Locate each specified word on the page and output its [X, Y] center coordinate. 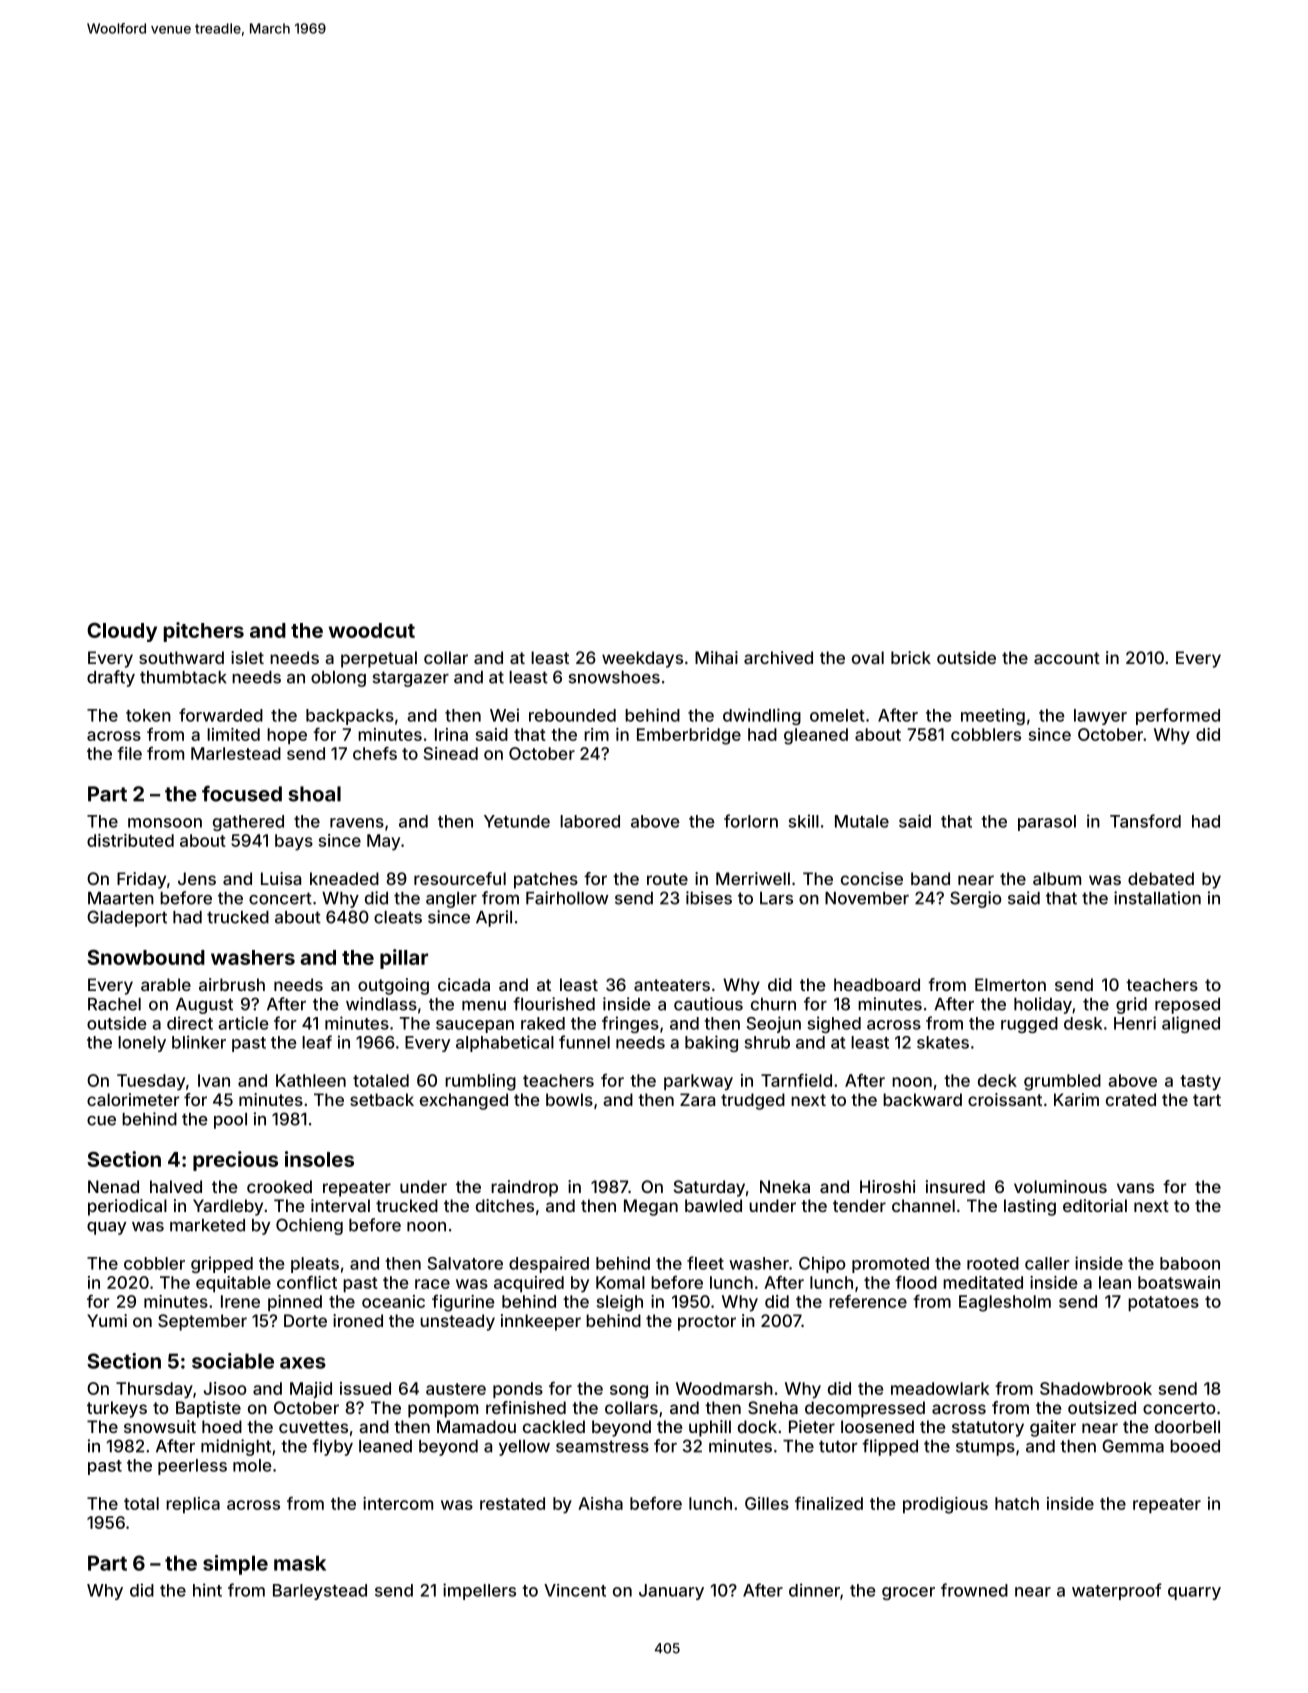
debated [1161, 878]
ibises [709, 898]
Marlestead [236, 753]
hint [207, 1590]
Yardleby [228, 1207]
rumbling [480, 1082]
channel [923, 1205]
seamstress [602, 1446]
